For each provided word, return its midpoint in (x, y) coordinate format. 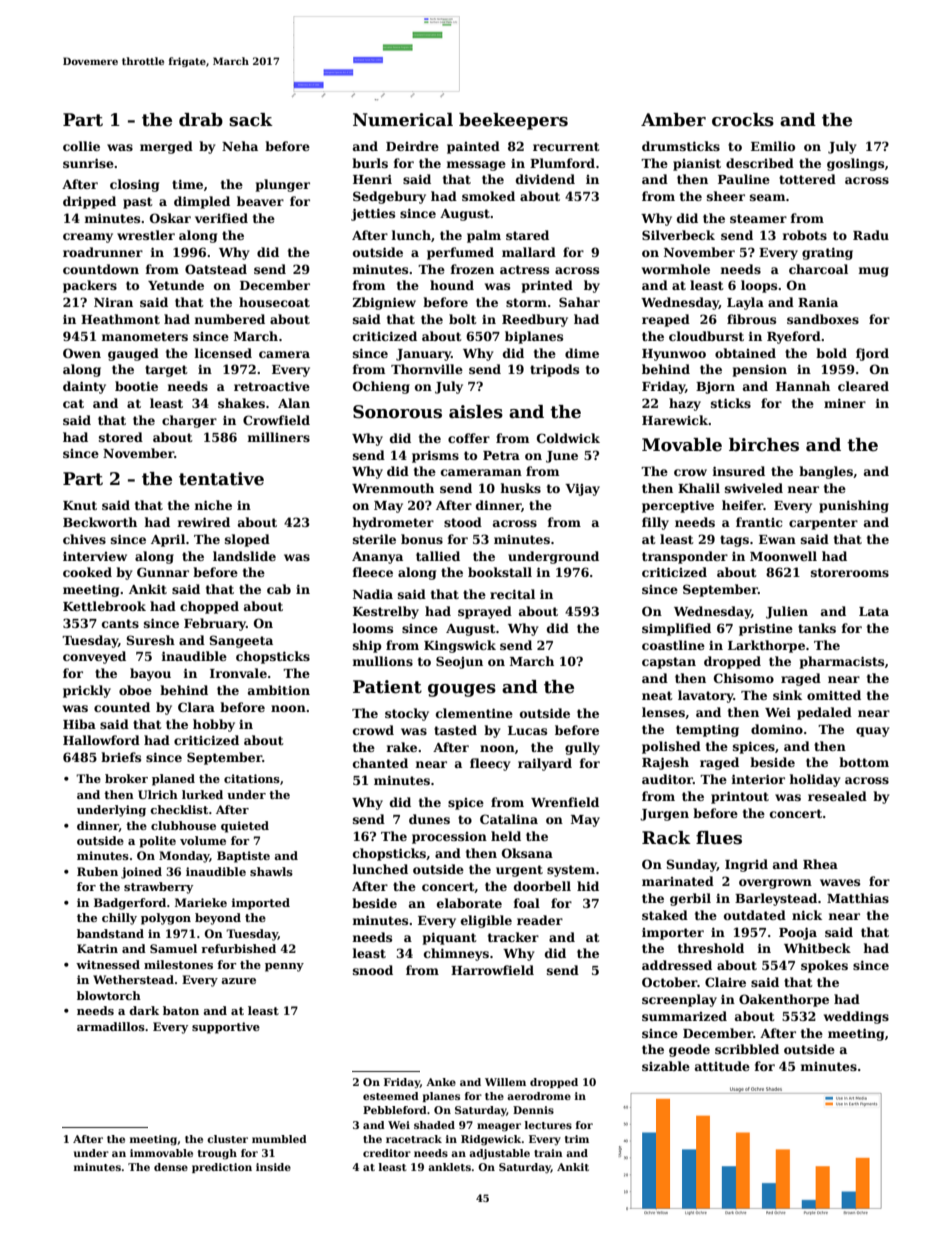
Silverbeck (678, 235)
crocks (743, 120)
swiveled (754, 488)
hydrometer (393, 523)
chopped (209, 607)
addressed (677, 965)
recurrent (566, 146)
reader (540, 920)
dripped (89, 202)
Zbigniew (384, 303)
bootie (136, 386)
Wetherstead (133, 979)
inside (273, 1167)
